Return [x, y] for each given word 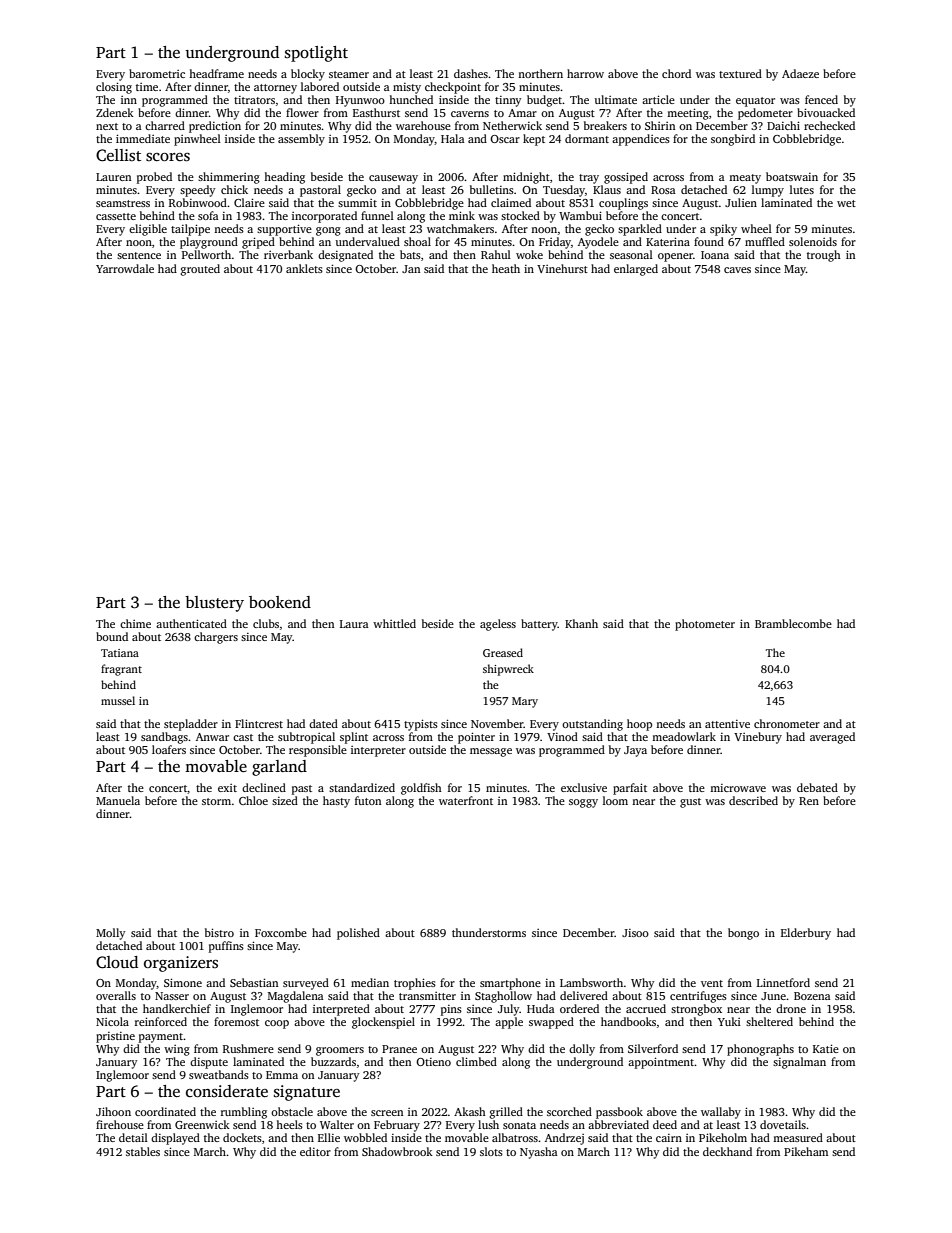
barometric [157, 73]
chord [676, 73]
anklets [304, 268]
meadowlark [684, 736]
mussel [118, 700]
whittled [394, 623]
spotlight [316, 54]
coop [277, 1024]
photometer [705, 625]
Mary [525, 702]
